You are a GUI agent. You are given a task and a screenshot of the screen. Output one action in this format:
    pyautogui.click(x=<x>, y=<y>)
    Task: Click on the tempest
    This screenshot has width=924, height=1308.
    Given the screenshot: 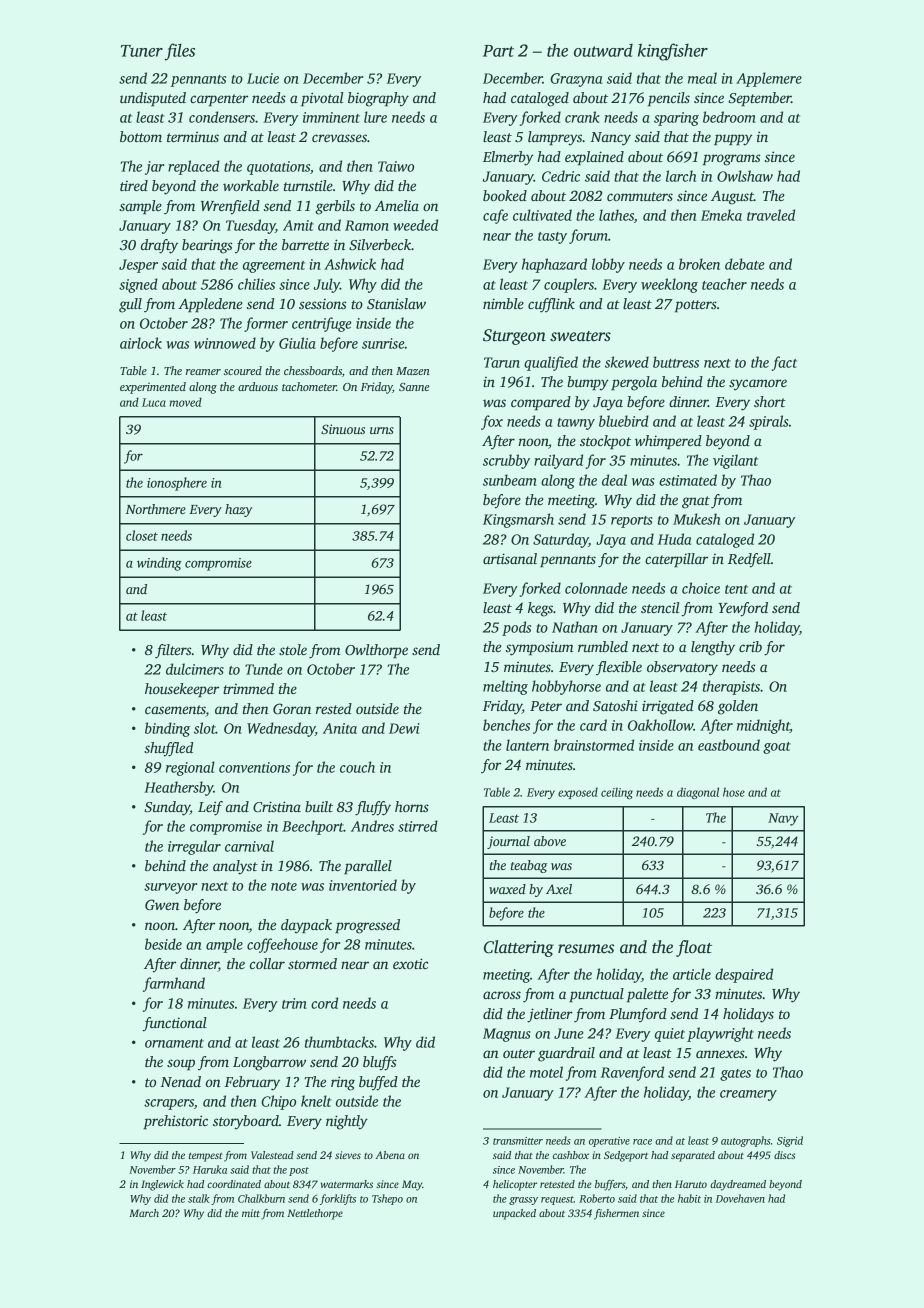 What is the action you would take?
    pyautogui.click(x=206, y=1157)
